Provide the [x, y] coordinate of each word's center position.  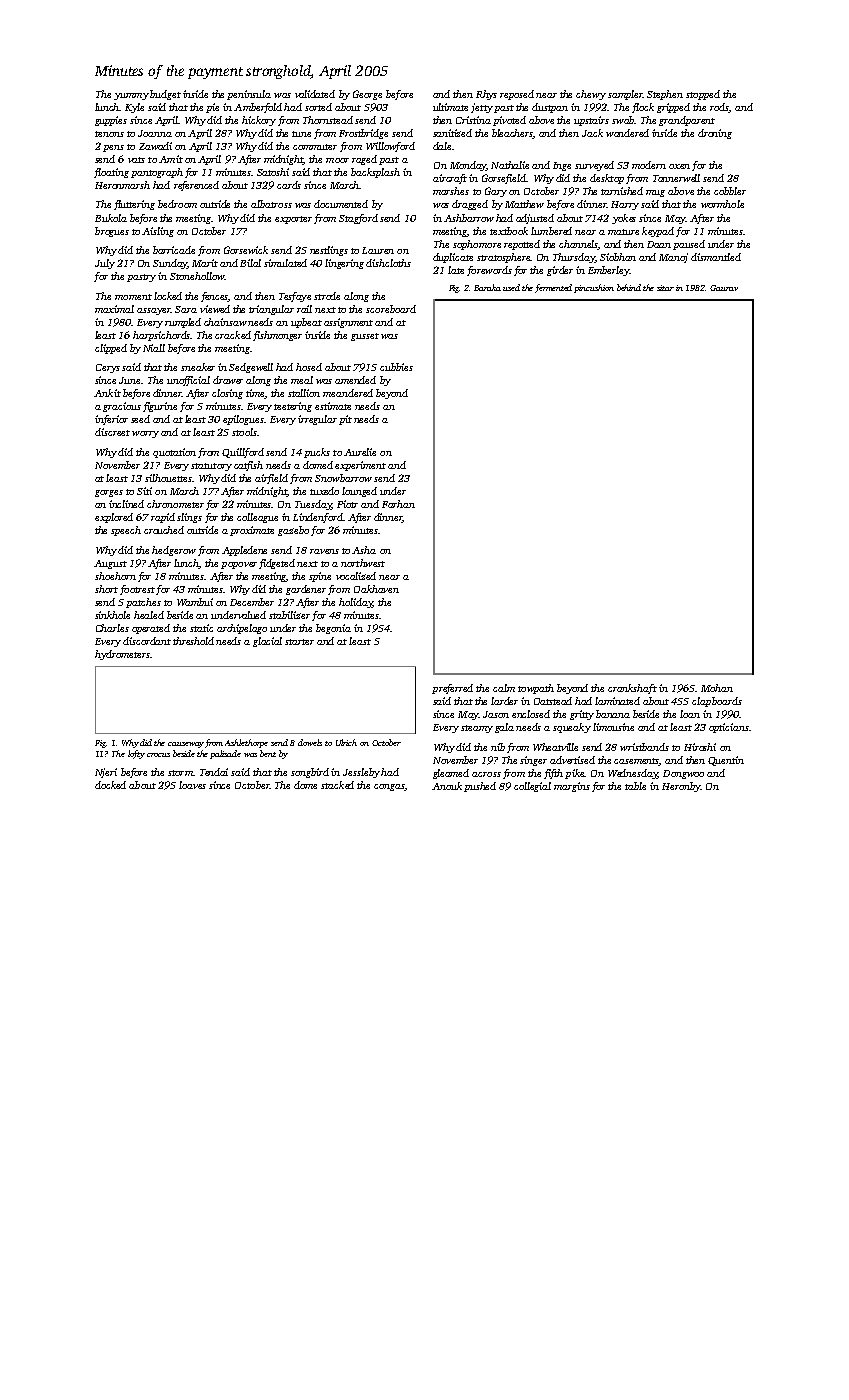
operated [151, 629]
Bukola [111, 218]
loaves [192, 785]
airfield [271, 479]
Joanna [155, 133]
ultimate [450, 107]
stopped [703, 95]
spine [320, 577]
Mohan [717, 688]
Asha [364, 550]
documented [341, 204]
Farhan [398, 504]
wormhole [722, 204]
